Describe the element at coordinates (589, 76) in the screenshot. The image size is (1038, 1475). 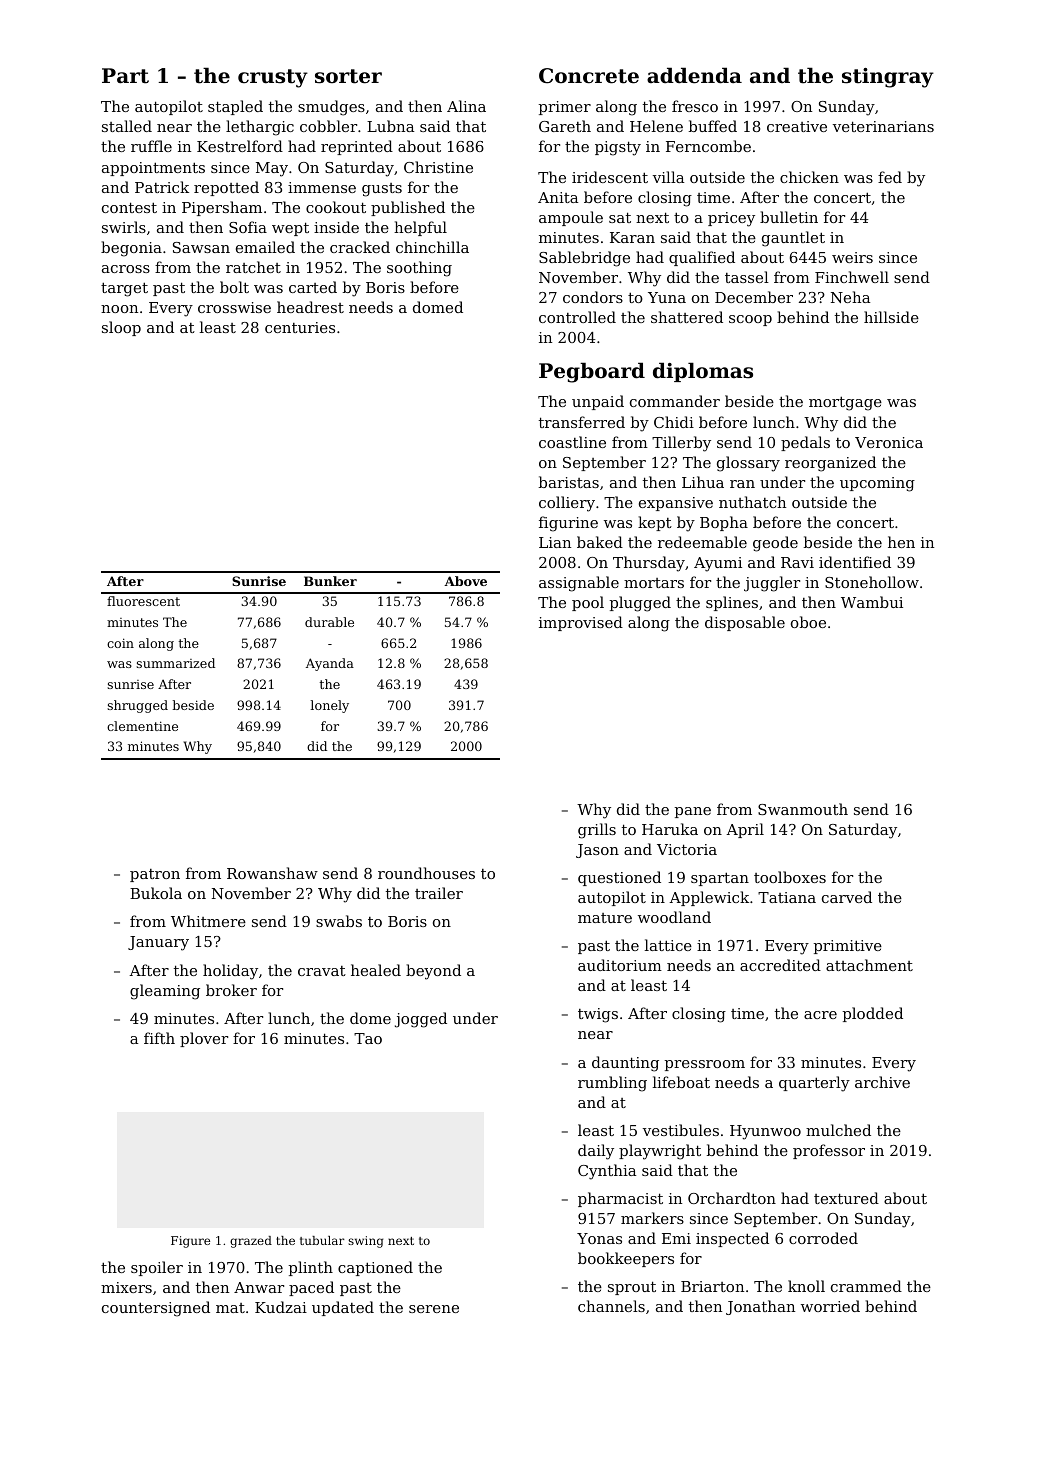
I see `Concrete` at that location.
